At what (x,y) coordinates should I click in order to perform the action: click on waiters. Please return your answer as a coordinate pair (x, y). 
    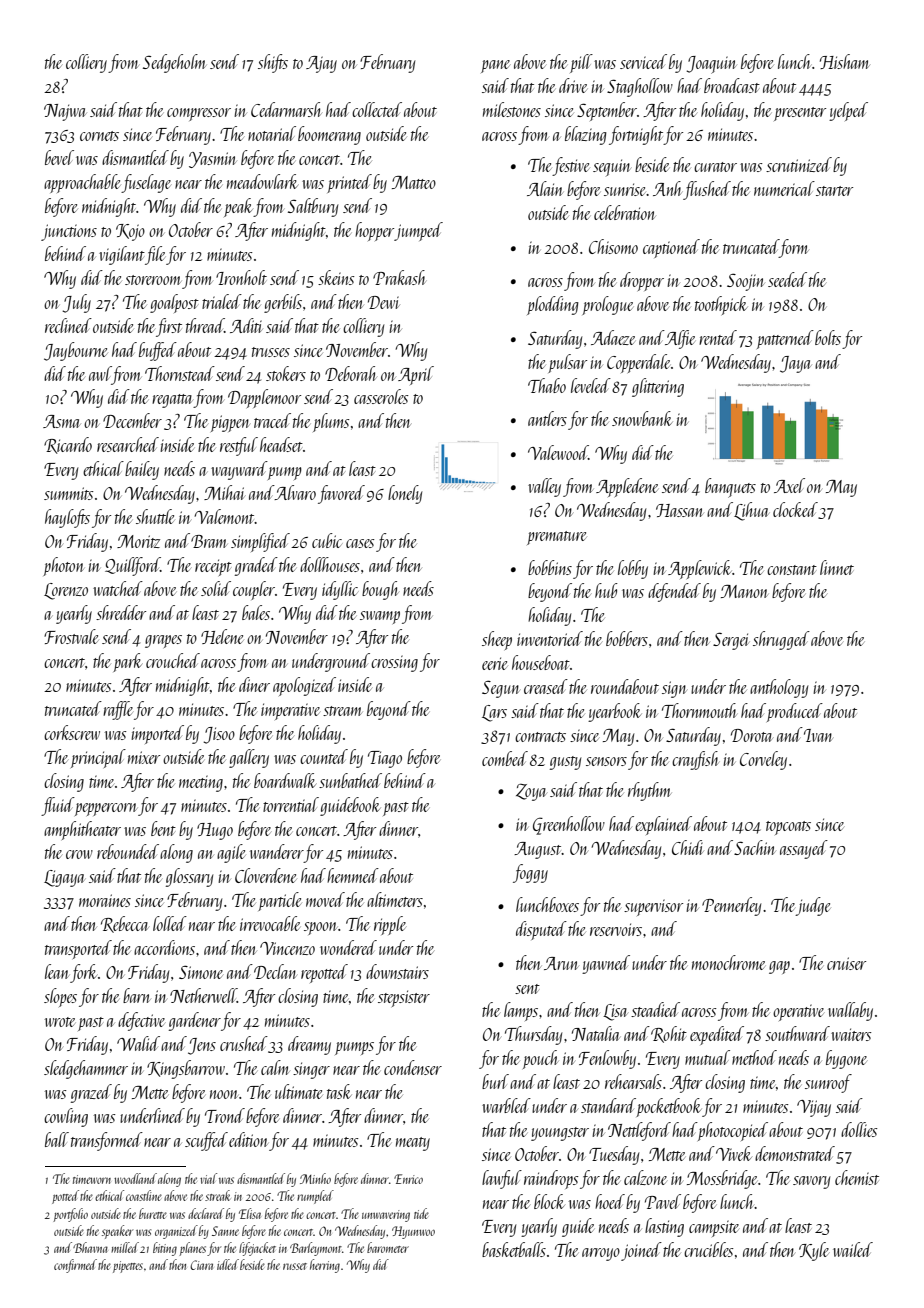
    Looking at the image, I should click on (851, 1034).
